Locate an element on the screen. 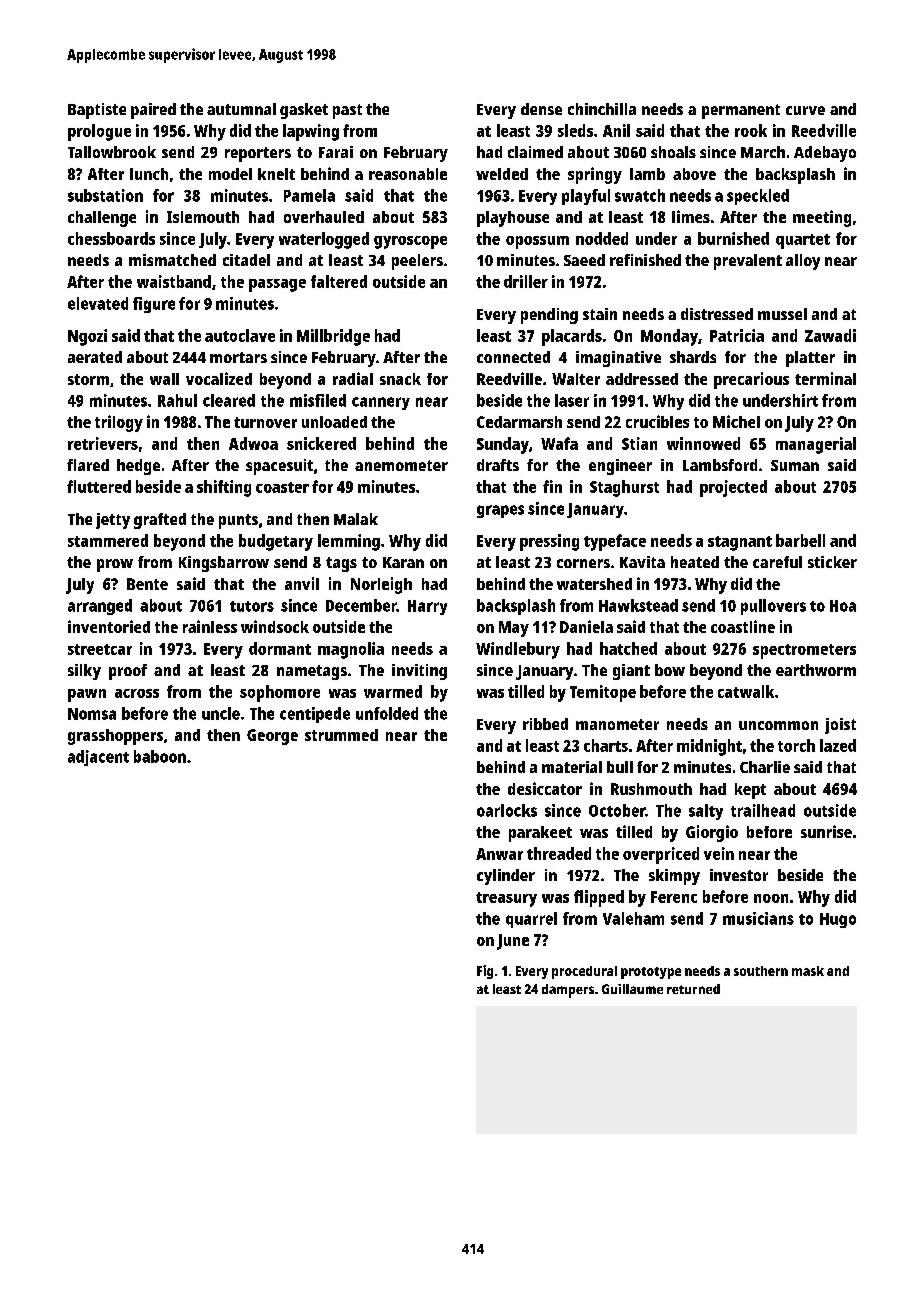 Image resolution: width=924 pixels, height=1314 pixels. opossum is located at coordinates (537, 242).
